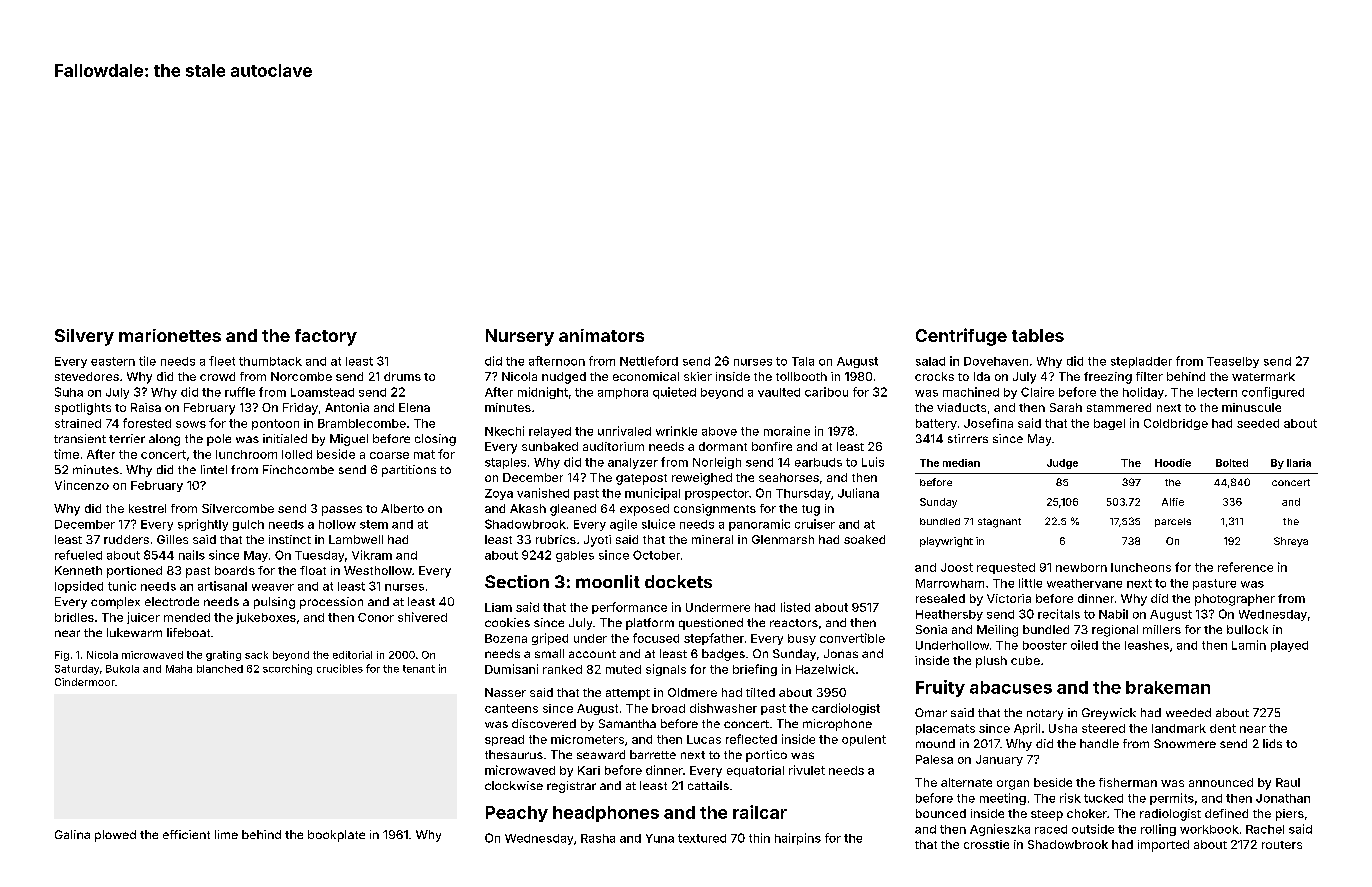  What do you see at coordinates (72, 834) in the screenshot?
I see `Galina` at bounding box center [72, 834].
